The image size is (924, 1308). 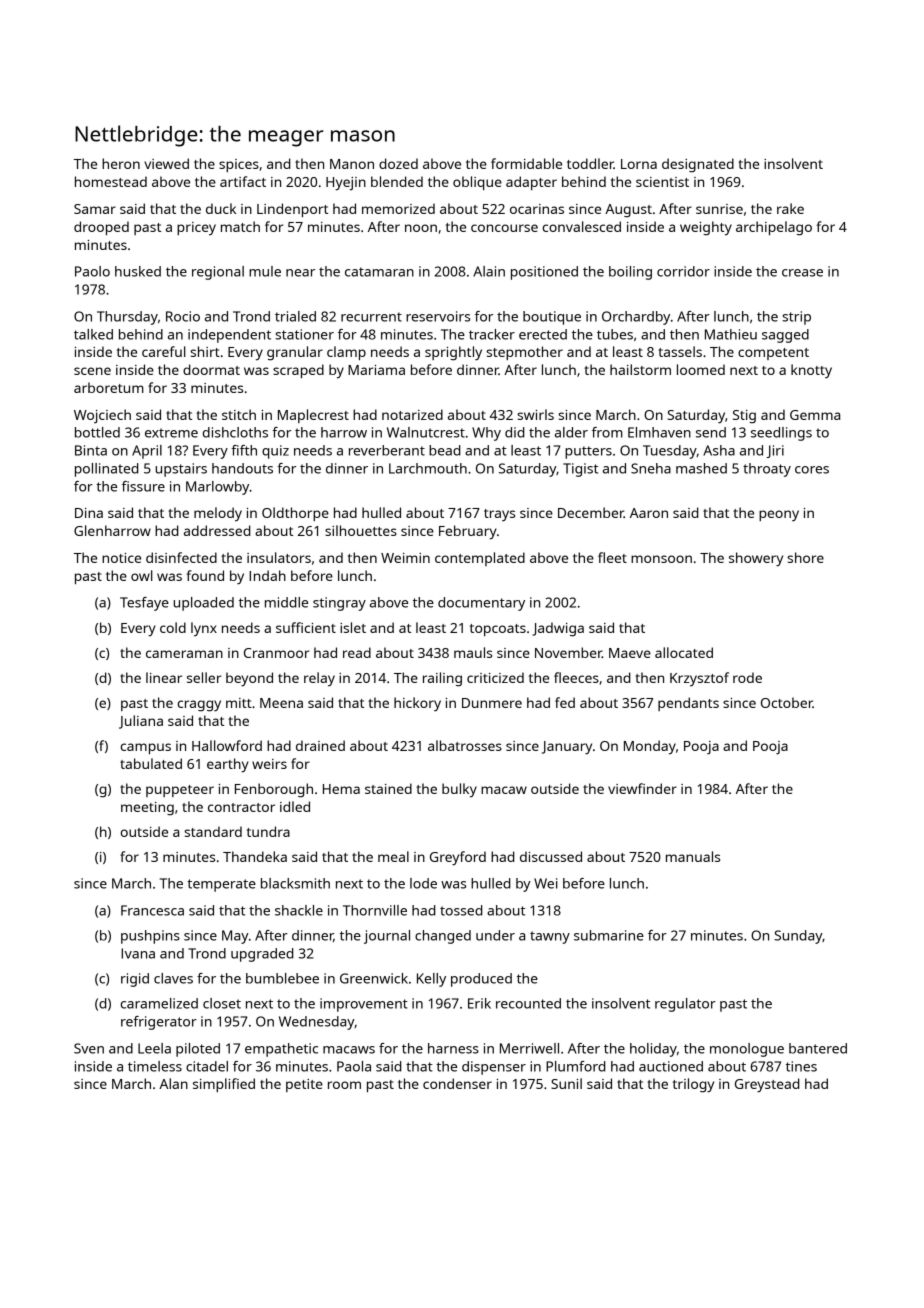 What do you see at coordinates (639, 164) in the screenshot?
I see `Lorna` at bounding box center [639, 164].
